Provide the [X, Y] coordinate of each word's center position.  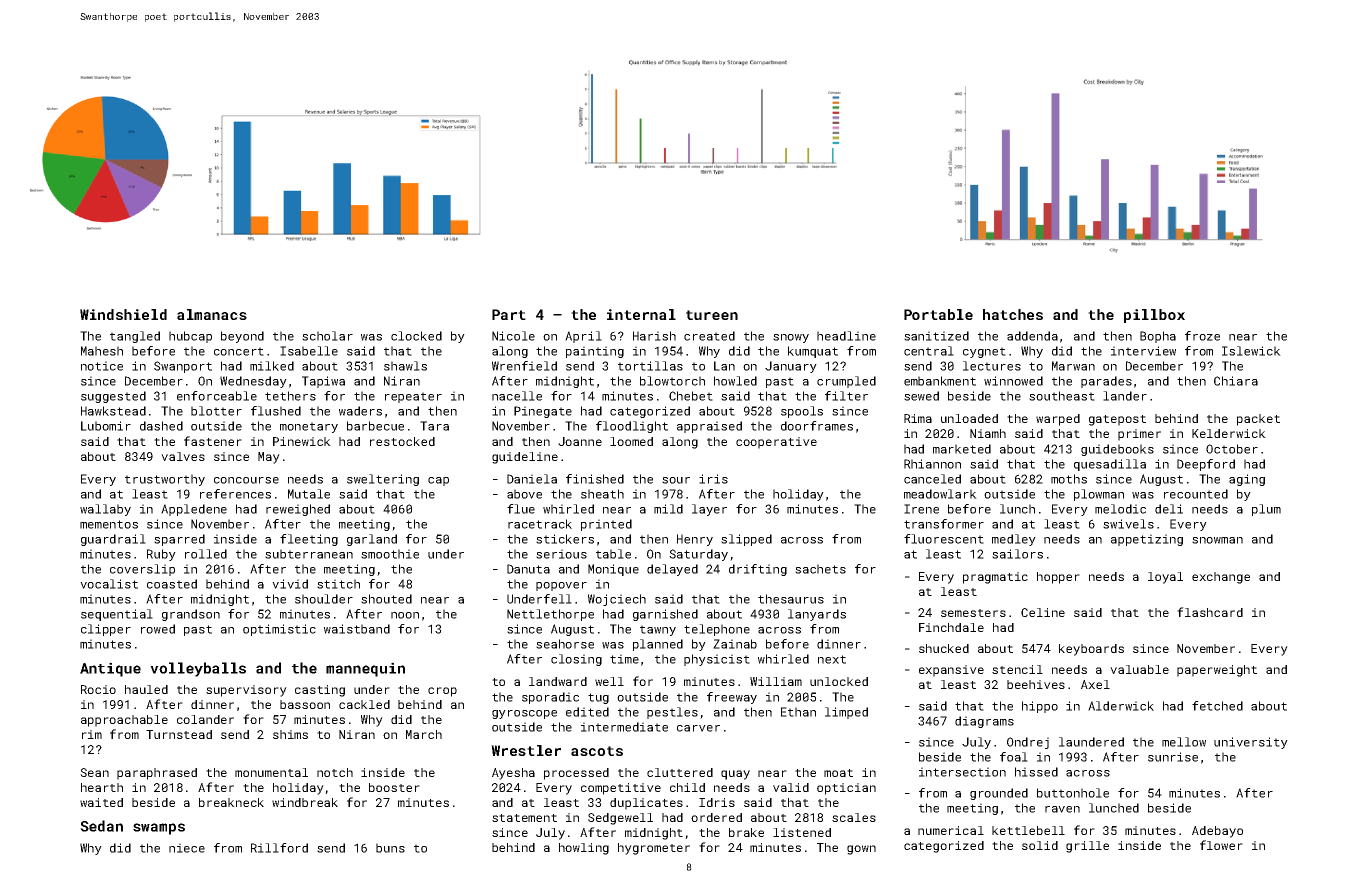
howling [584, 849]
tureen [712, 315]
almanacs [212, 314]
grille [1087, 847]
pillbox [1154, 316]
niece [187, 848]
